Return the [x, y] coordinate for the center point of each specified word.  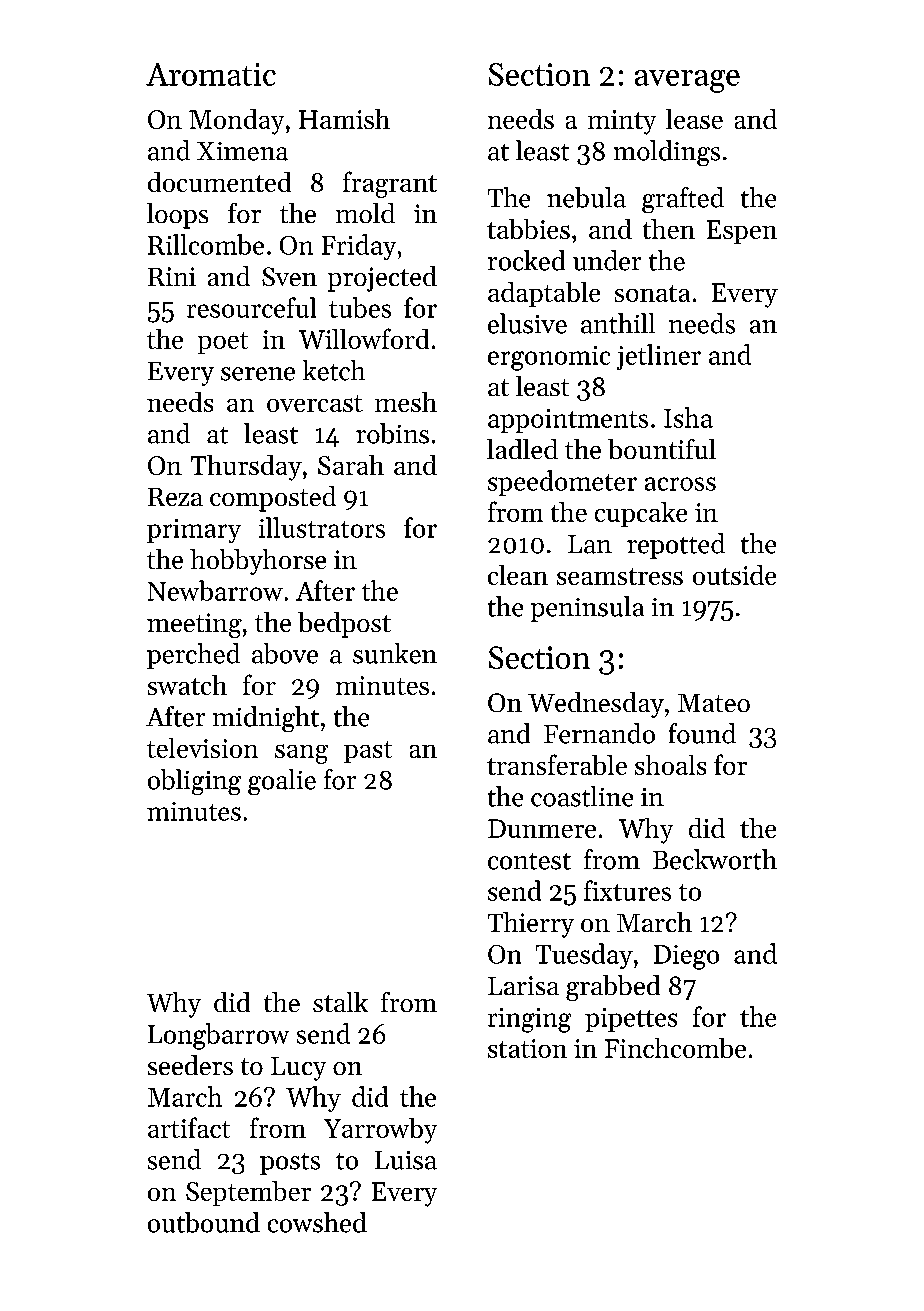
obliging [194, 782]
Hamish [344, 119]
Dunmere [542, 828]
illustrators [322, 527]
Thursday [246, 468]
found [702, 733]
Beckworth [715, 859]
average [687, 81]
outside [734, 575]
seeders [190, 1065]
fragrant [390, 184]
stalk [340, 1002]
